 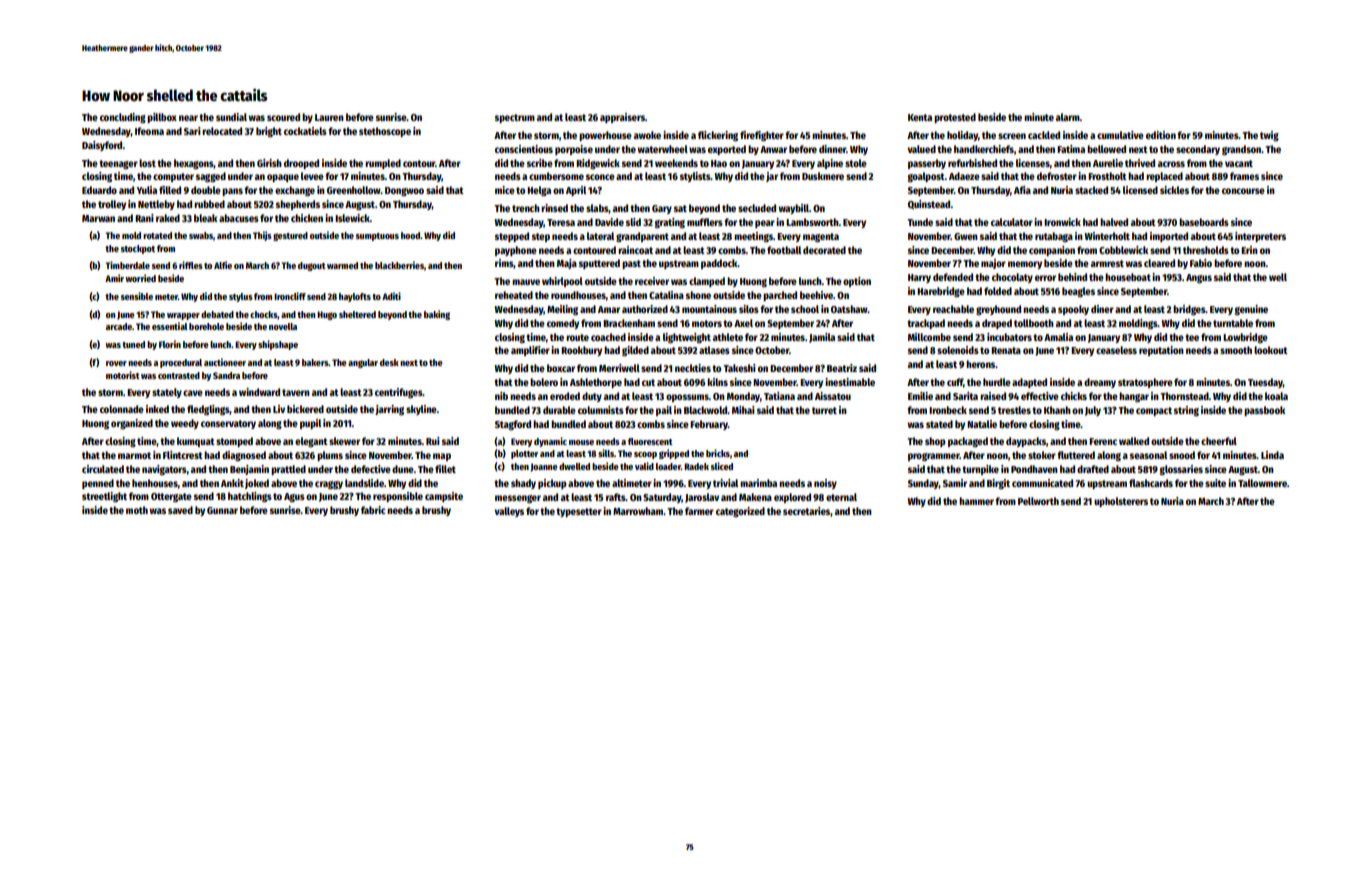 I want to click on sumptuous, so click(x=377, y=237).
